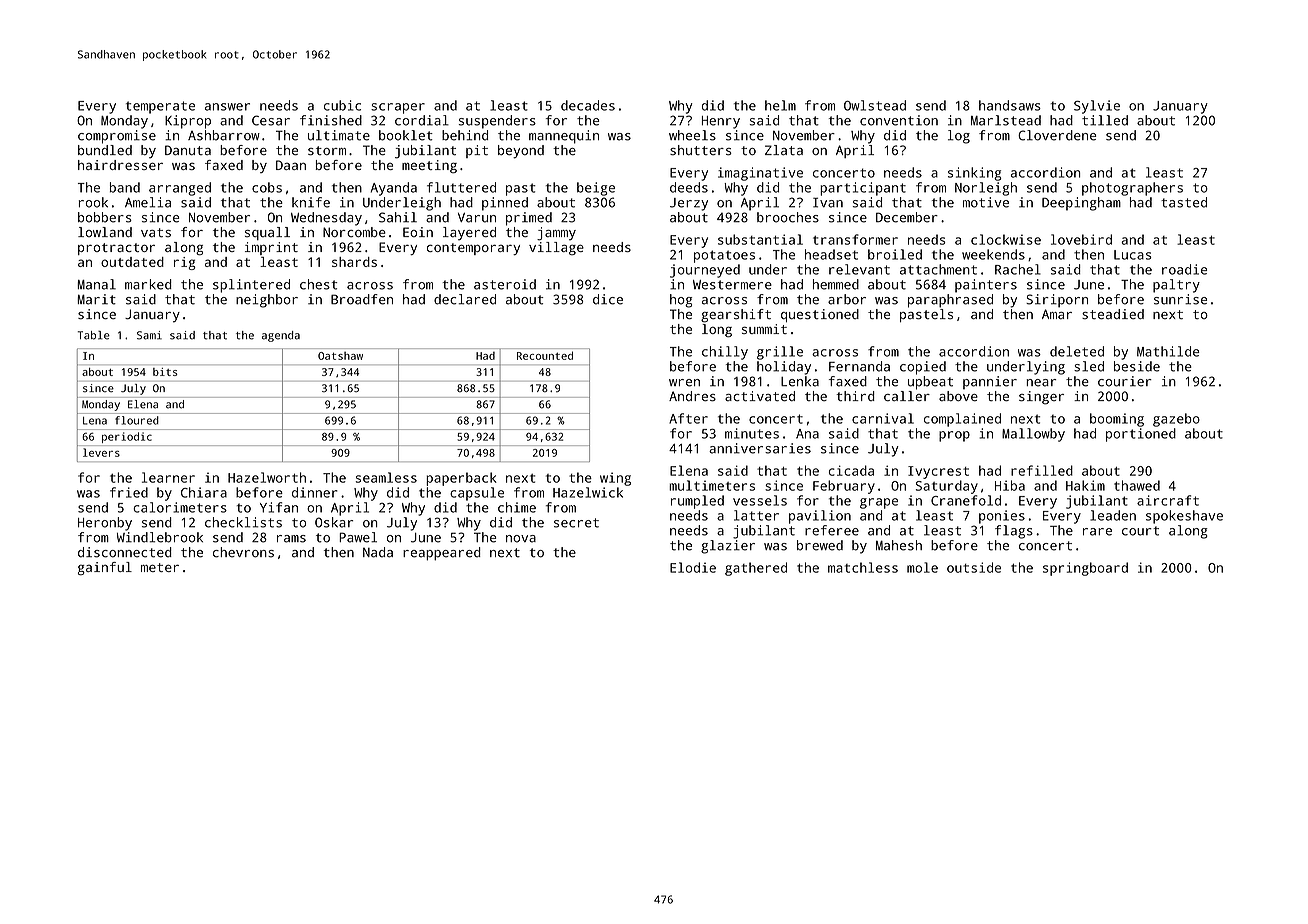  I want to click on Owlstead, so click(875, 105).
